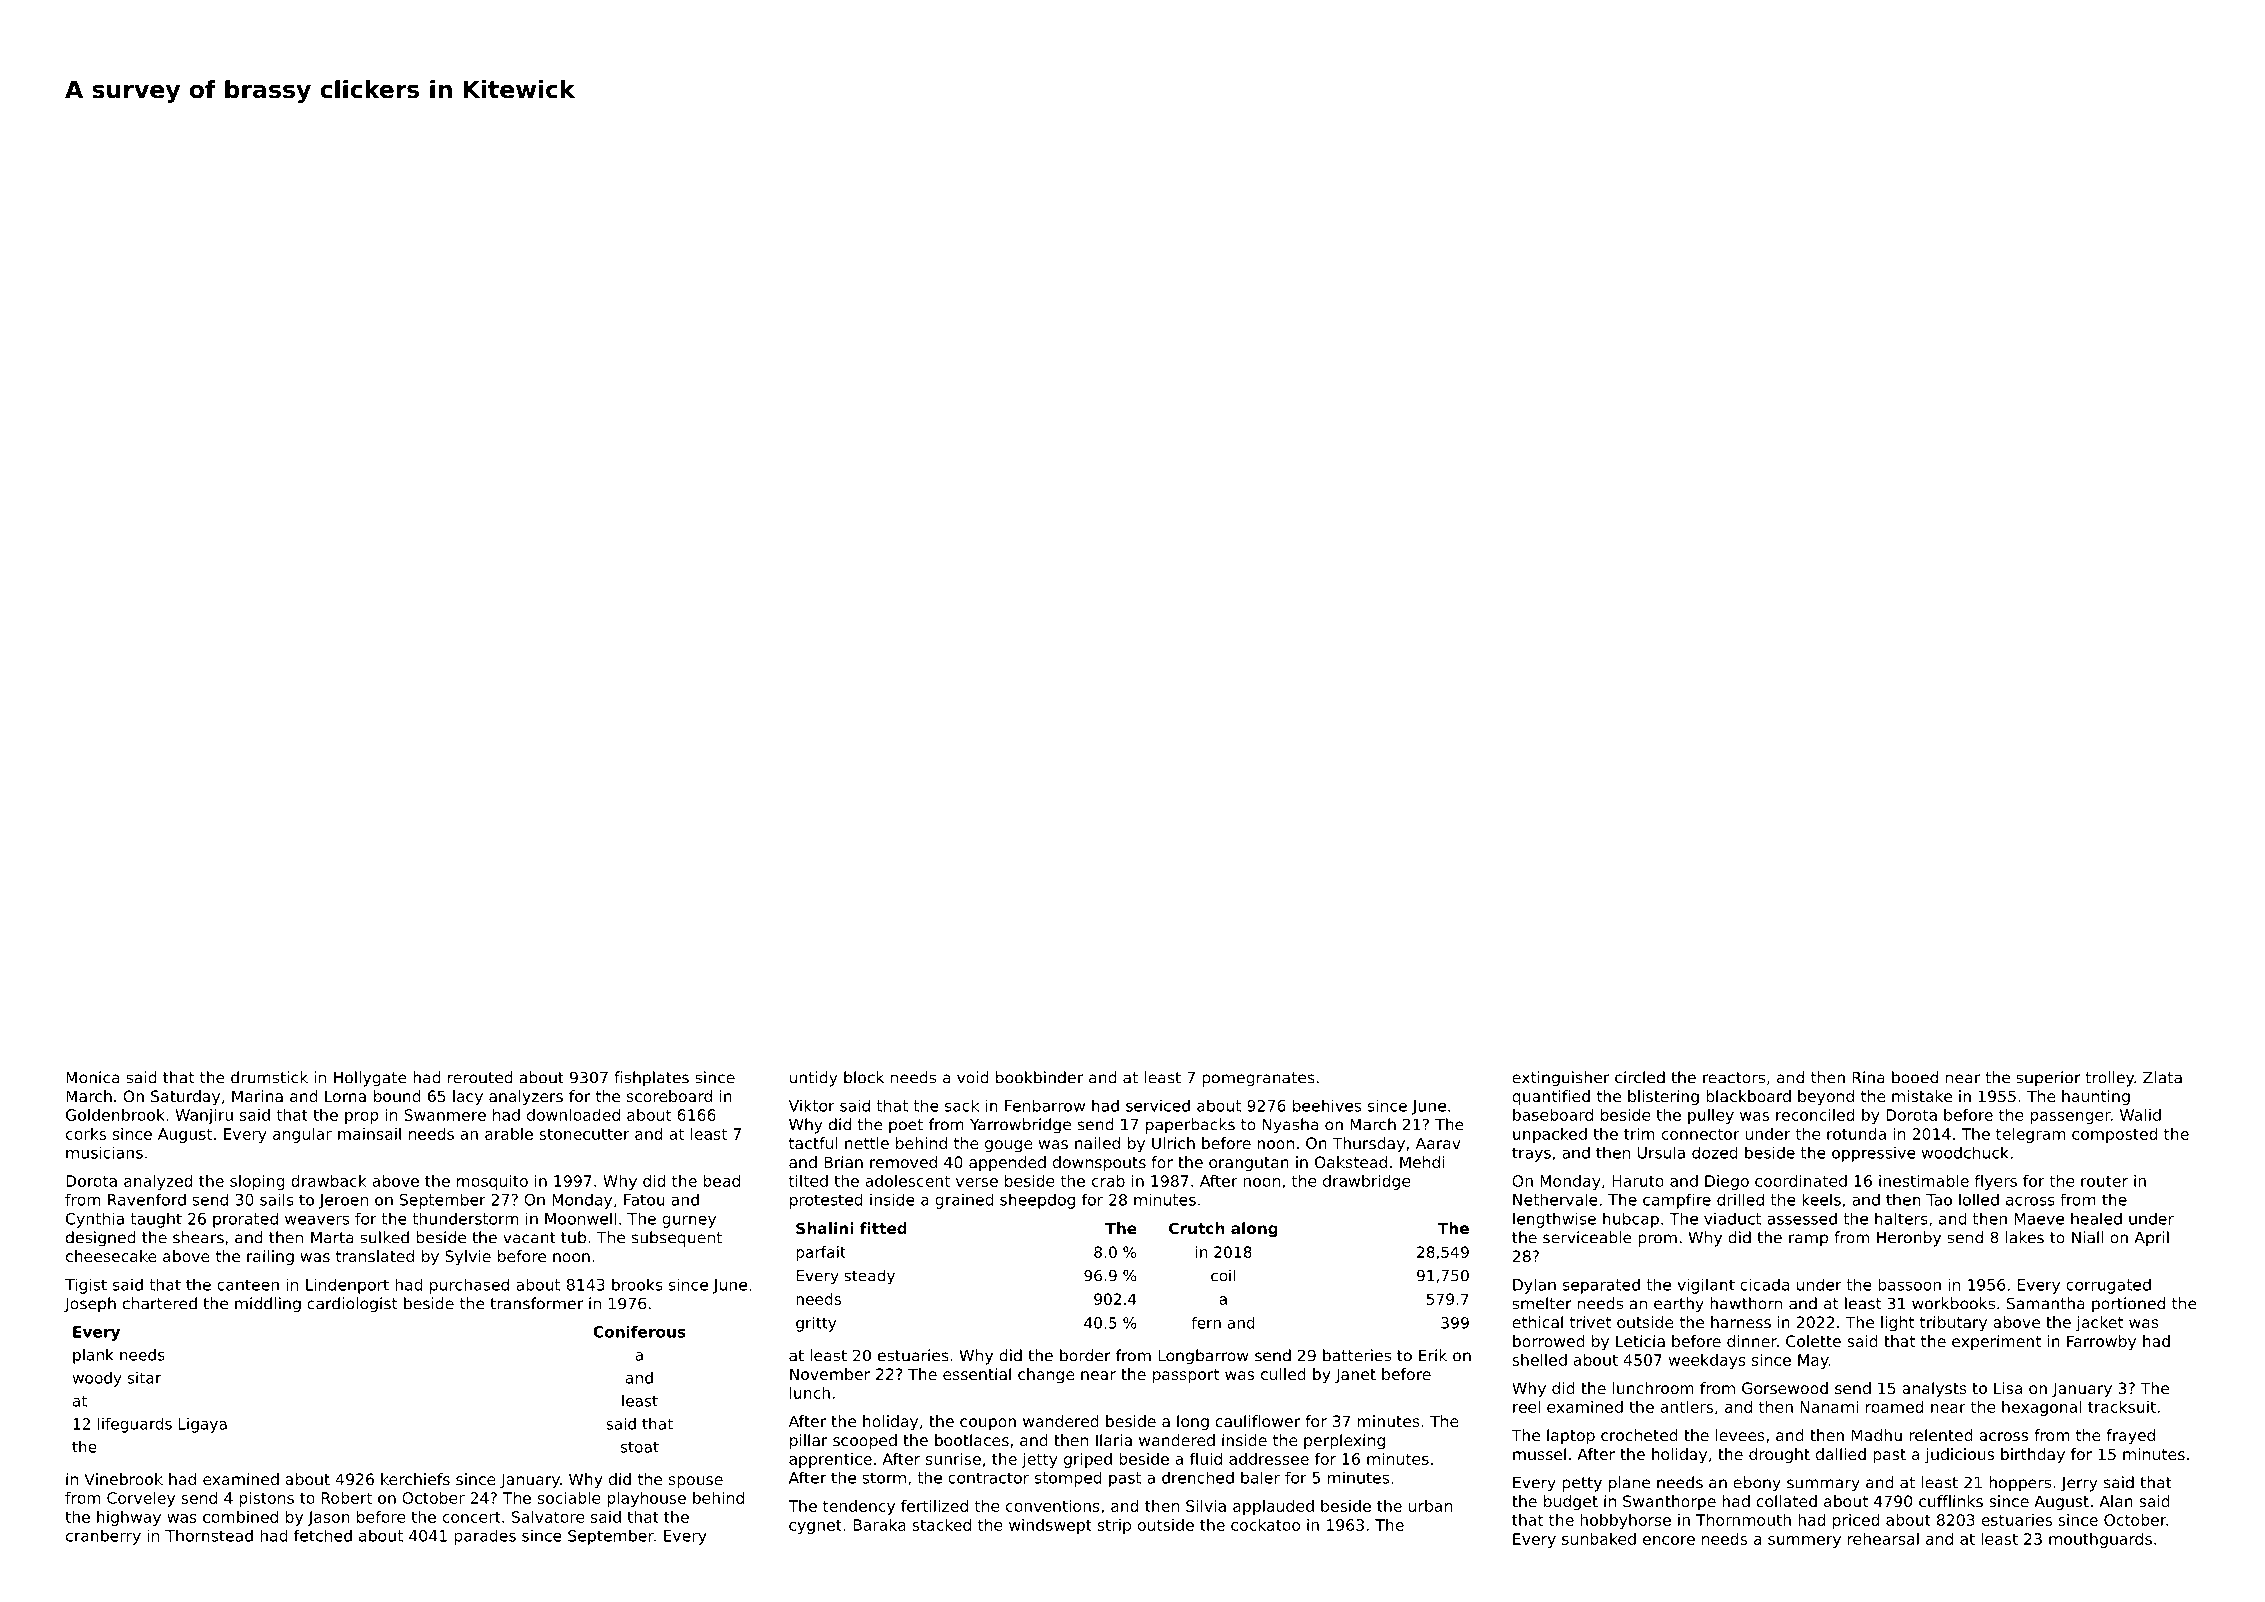 This screenshot has height=1602, width=2265. Describe the element at coordinates (1553, 1115) in the screenshot. I see `baseboard` at that location.
